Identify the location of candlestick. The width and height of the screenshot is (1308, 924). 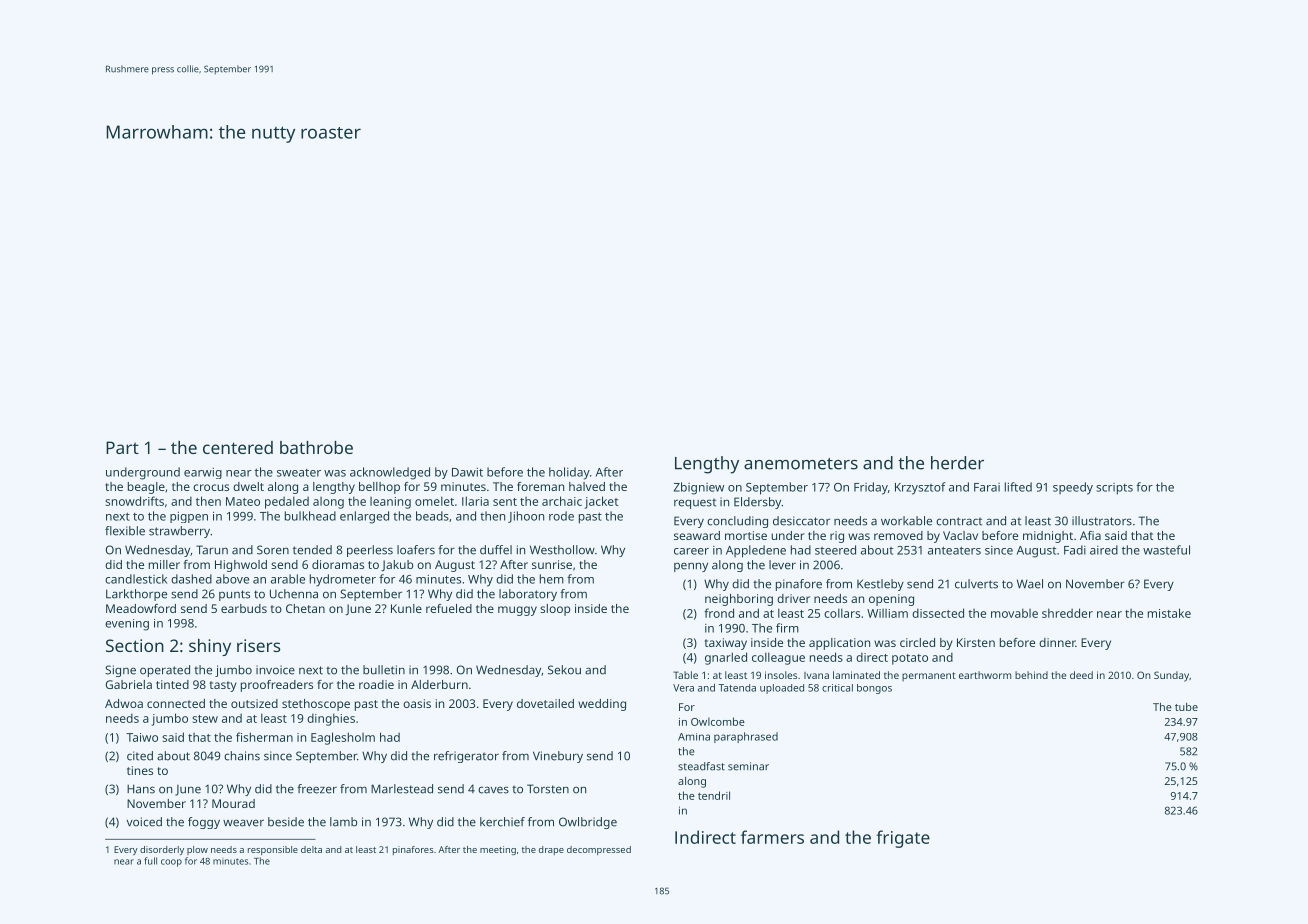
(136, 579).
